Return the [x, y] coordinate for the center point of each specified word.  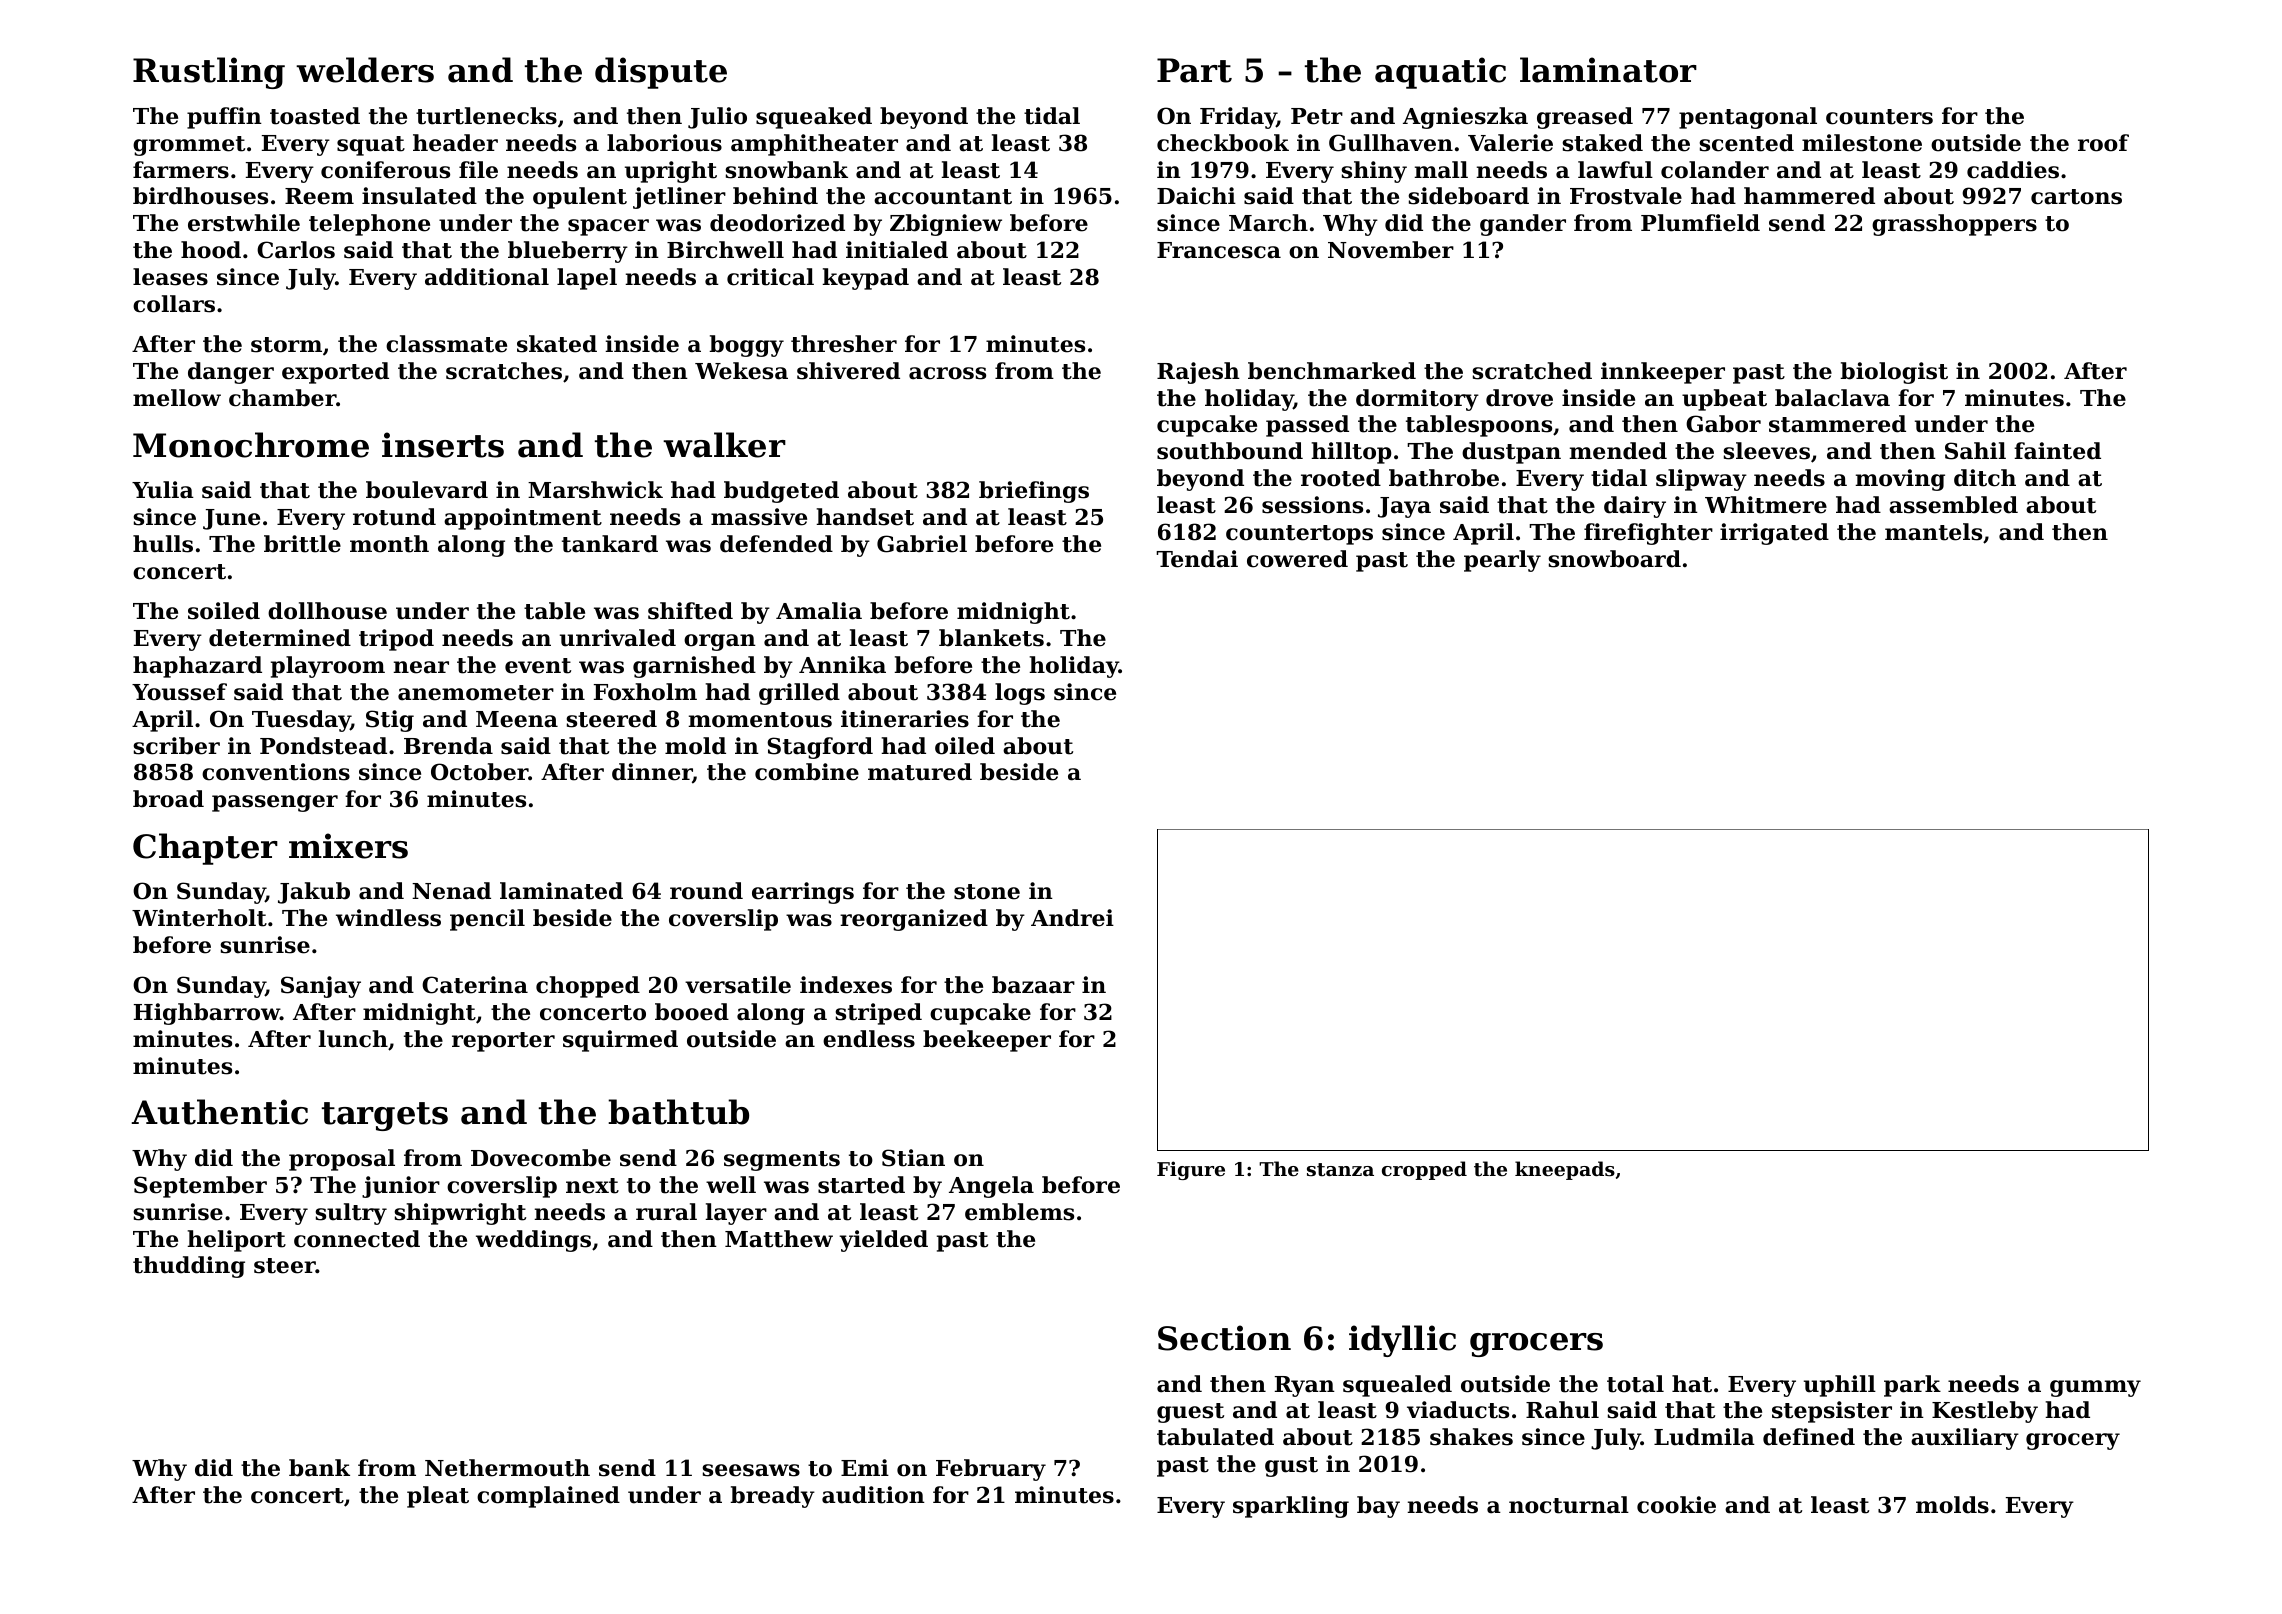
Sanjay [321, 987]
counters [1879, 117]
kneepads [1565, 1170]
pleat [438, 1497]
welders [365, 70]
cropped [1424, 1170]
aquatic [1440, 73]
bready [772, 1497]
